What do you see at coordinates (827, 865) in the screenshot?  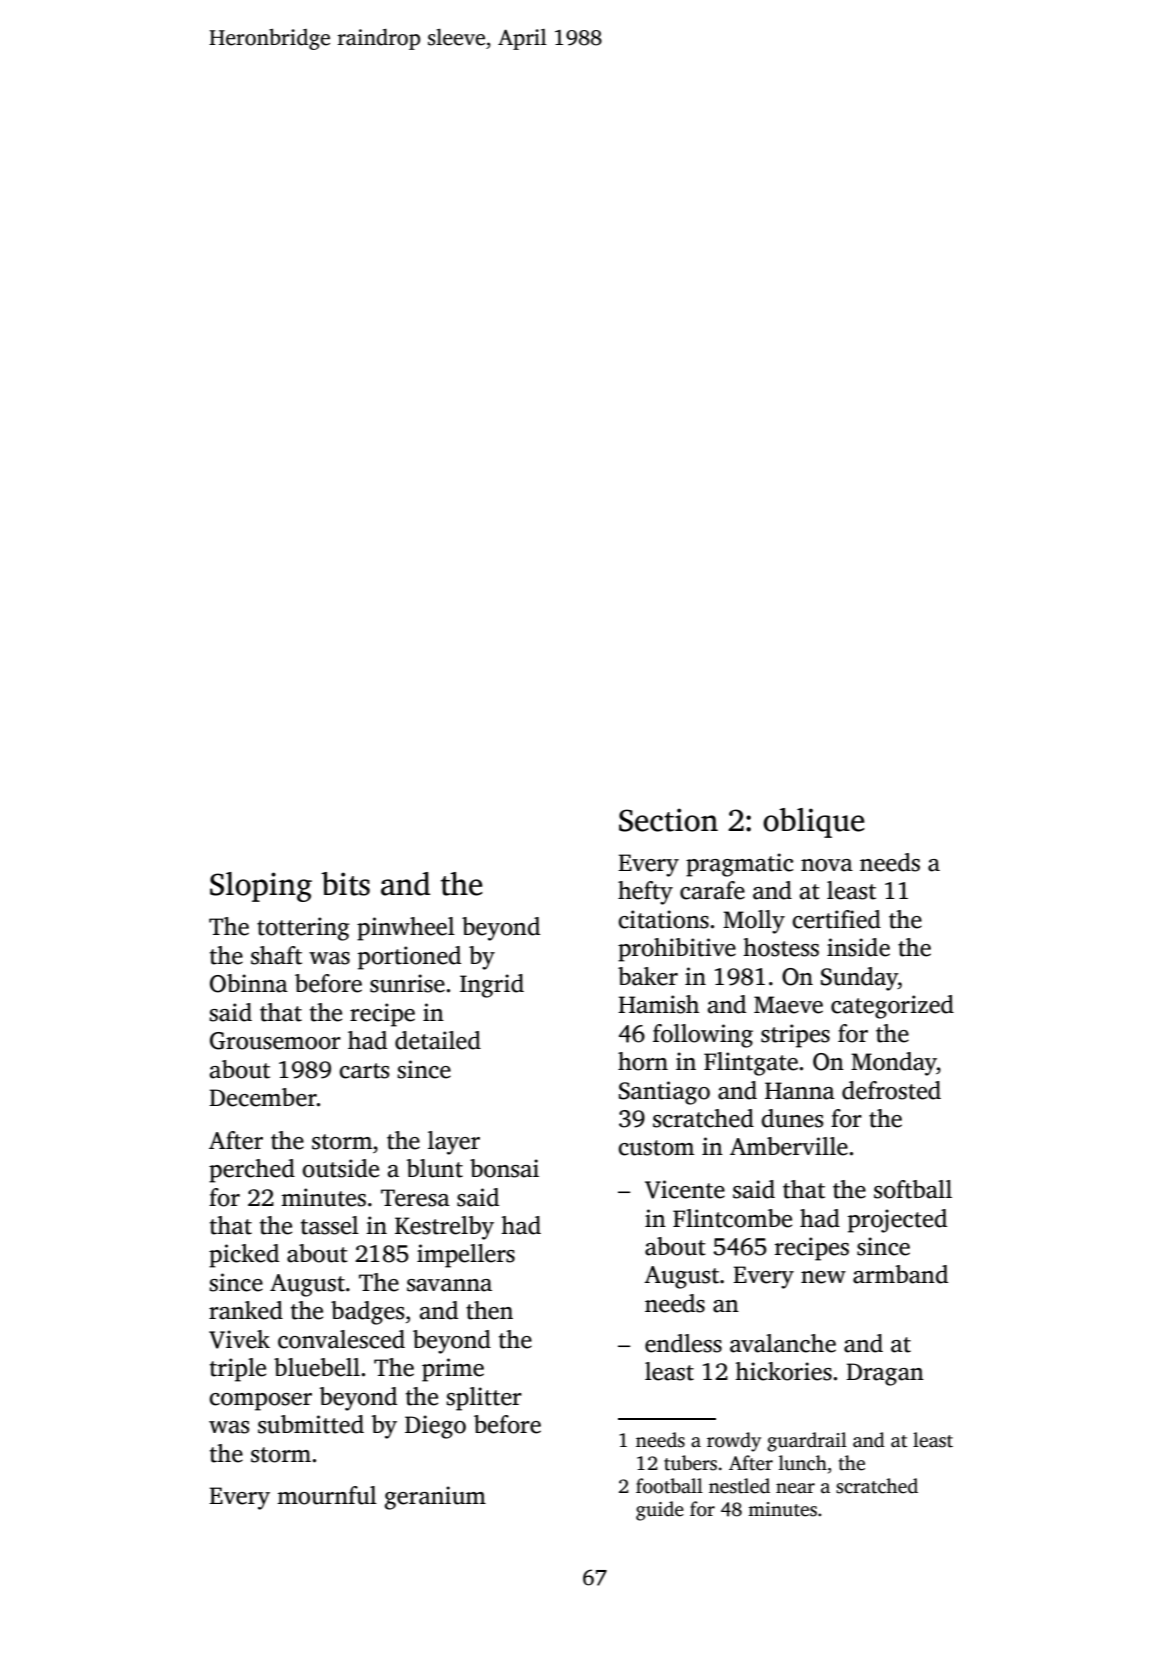 I see `nova` at bounding box center [827, 865].
